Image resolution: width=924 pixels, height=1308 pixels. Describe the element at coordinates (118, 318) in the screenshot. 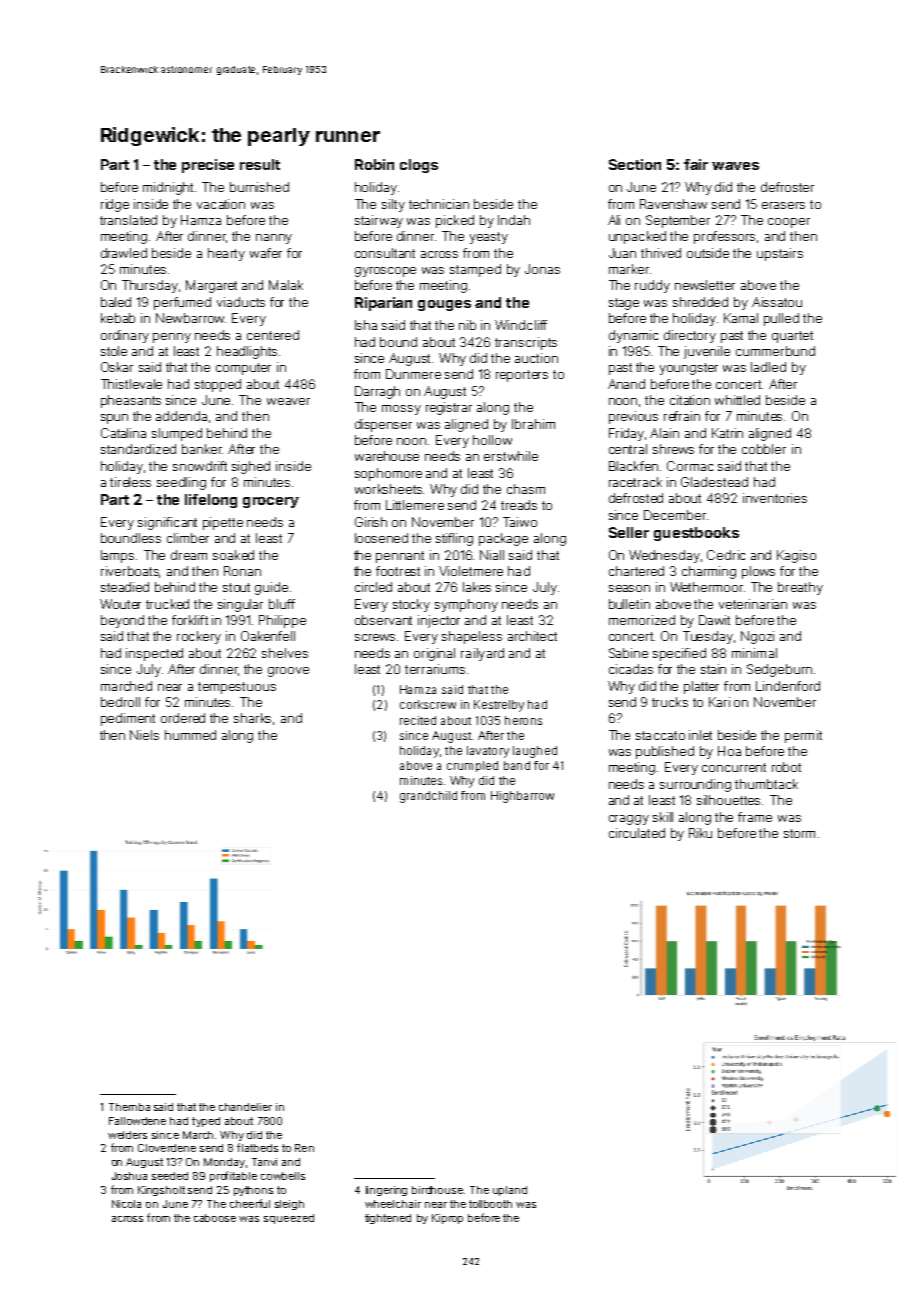

I see `kebab` at that location.
